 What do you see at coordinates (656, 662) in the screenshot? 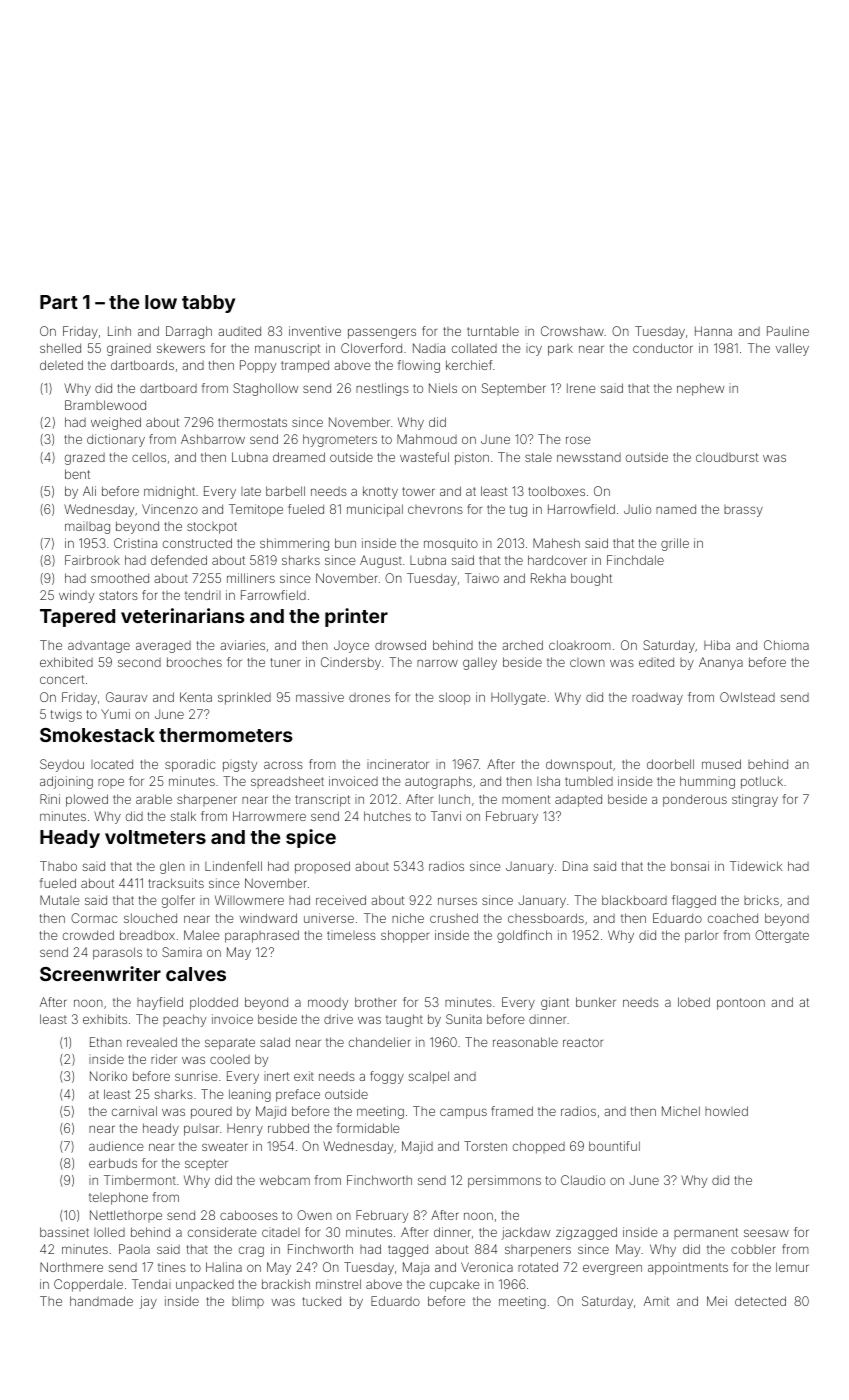
I see `edited` at bounding box center [656, 662].
